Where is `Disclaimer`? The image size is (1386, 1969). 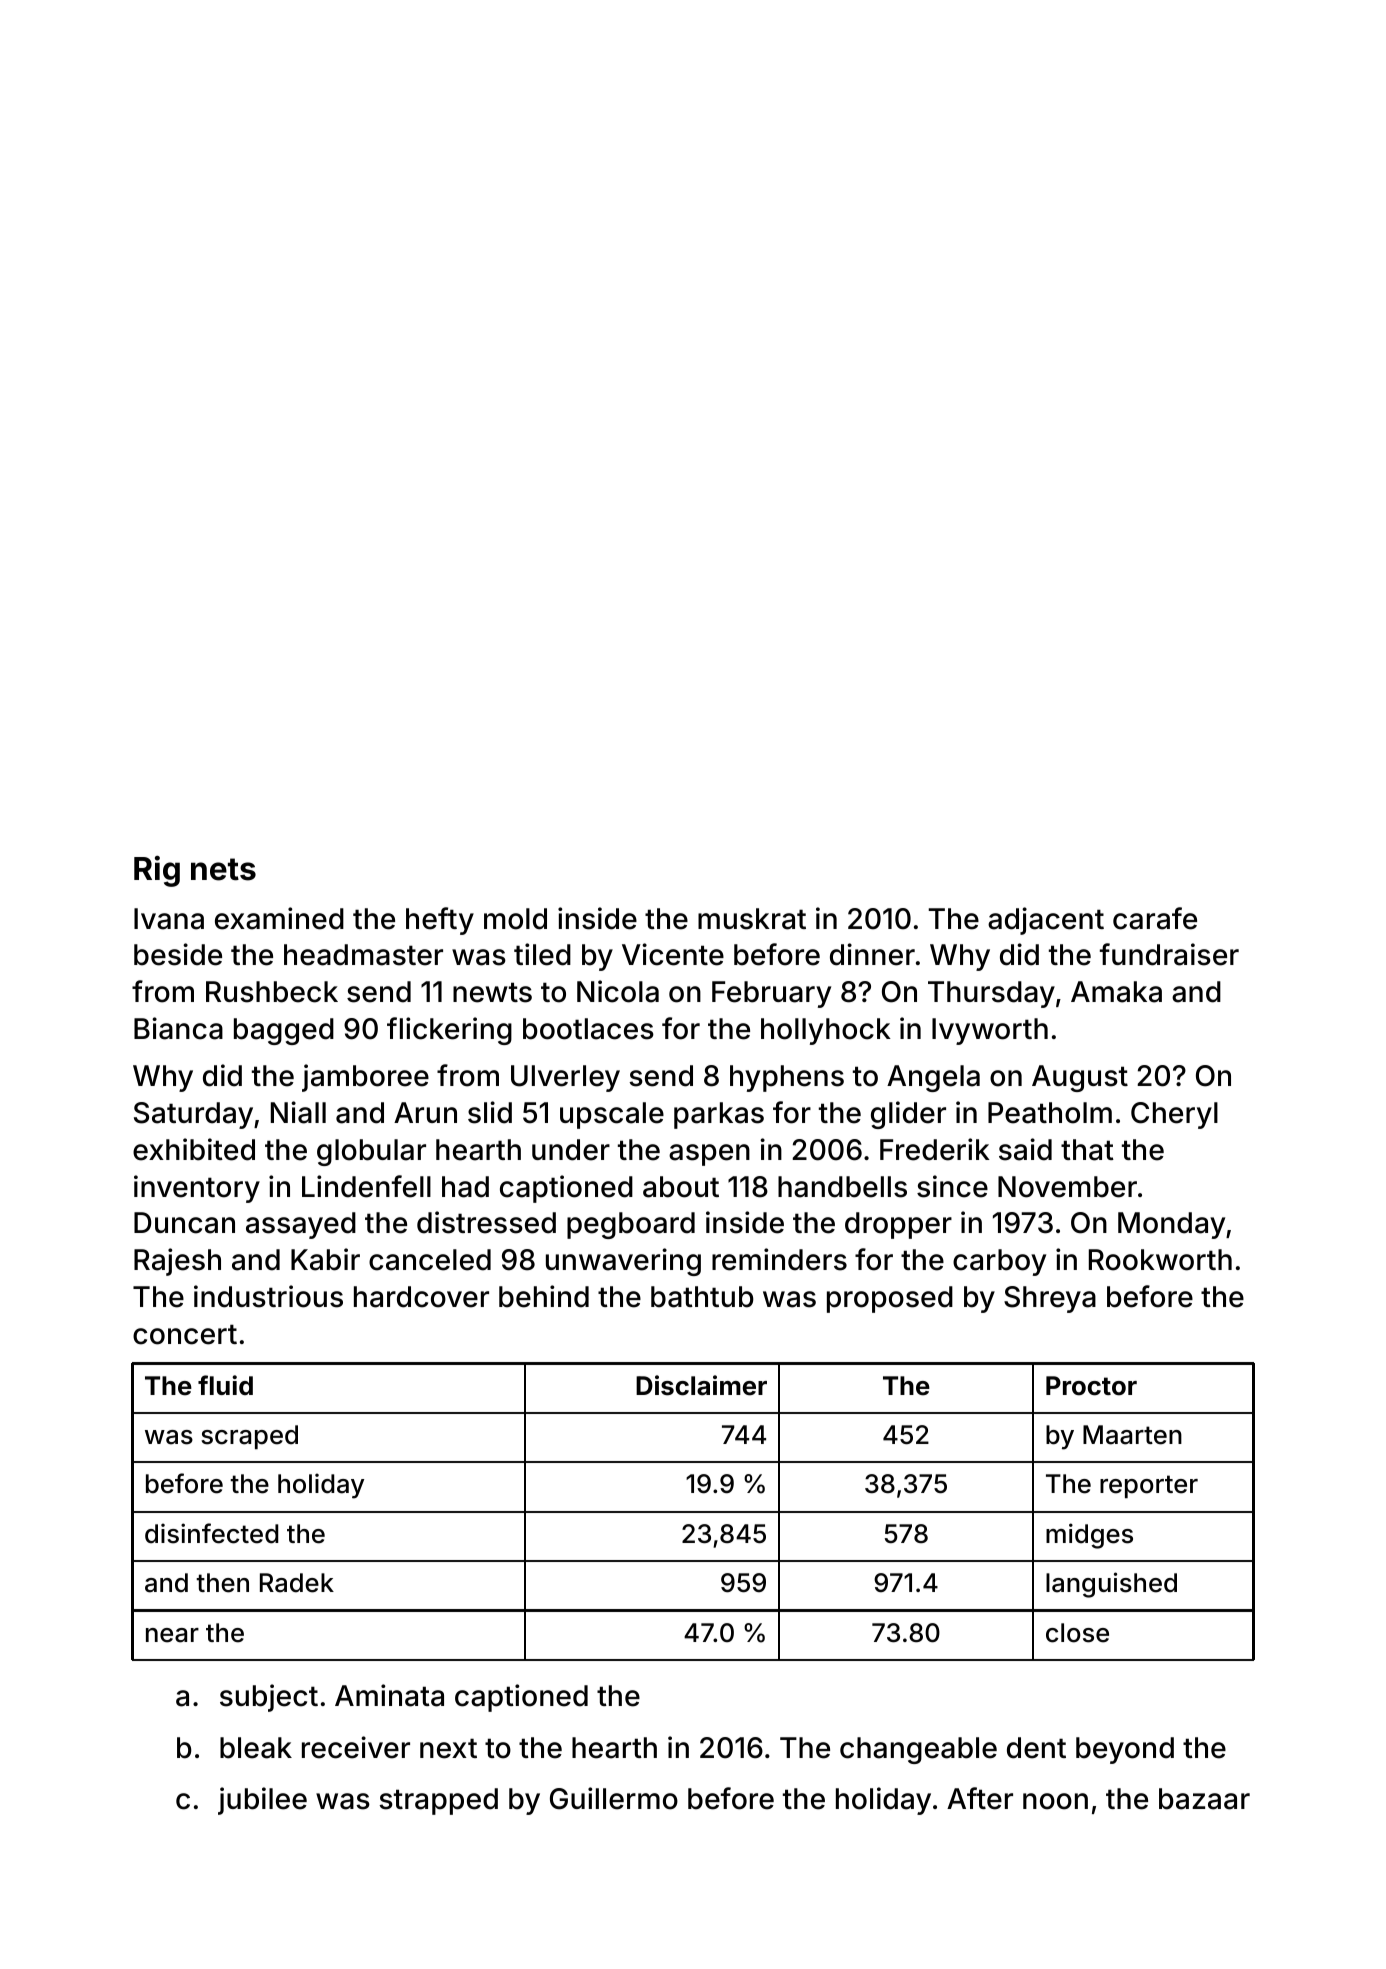 Disclaimer is located at coordinates (701, 1385).
